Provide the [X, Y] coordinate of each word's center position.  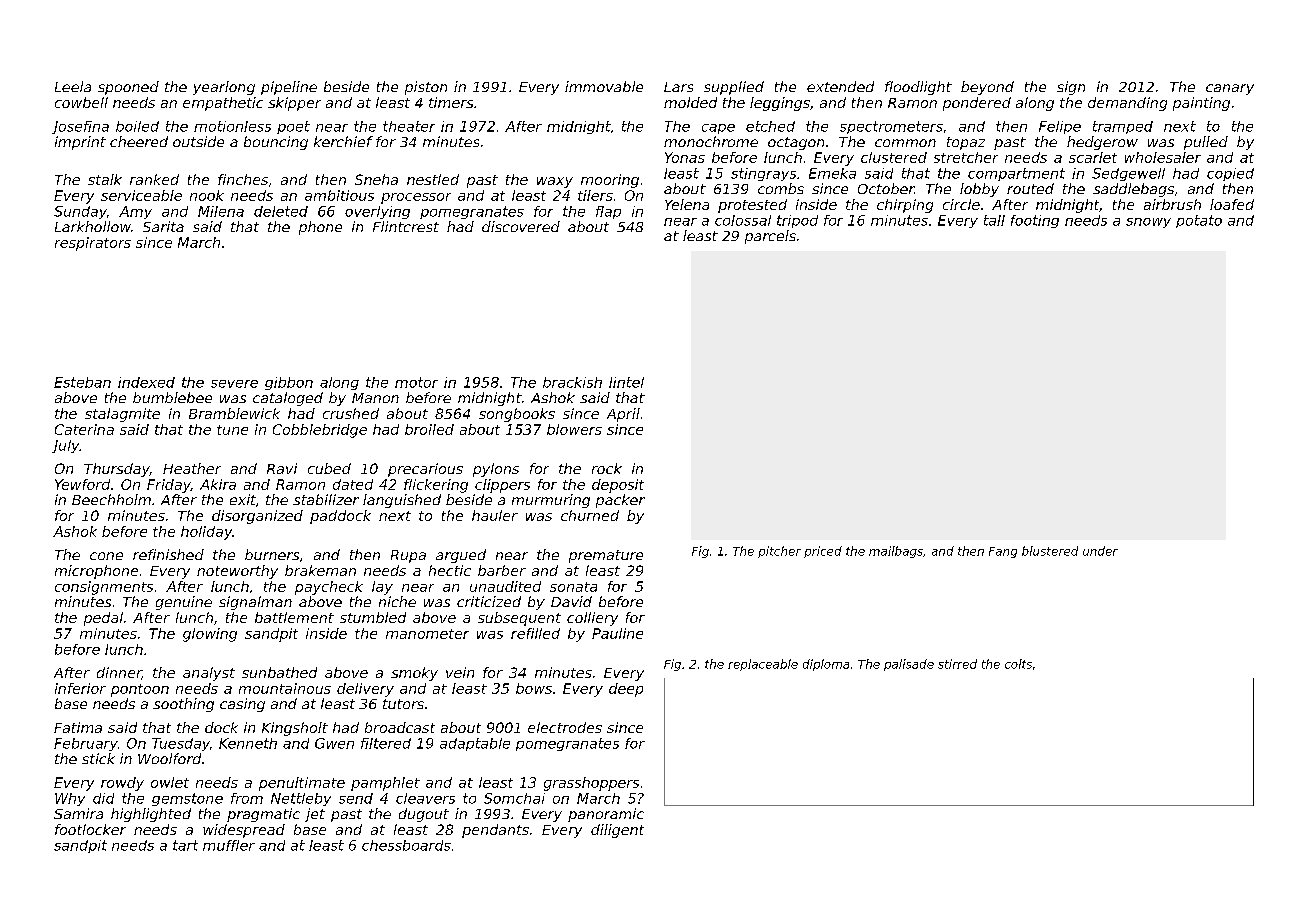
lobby [979, 190]
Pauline [617, 633]
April [623, 415]
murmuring [551, 501]
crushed [351, 413]
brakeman [320, 570]
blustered [1050, 551]
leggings [780, 104]
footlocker [90, 829]
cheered [139, 141]
